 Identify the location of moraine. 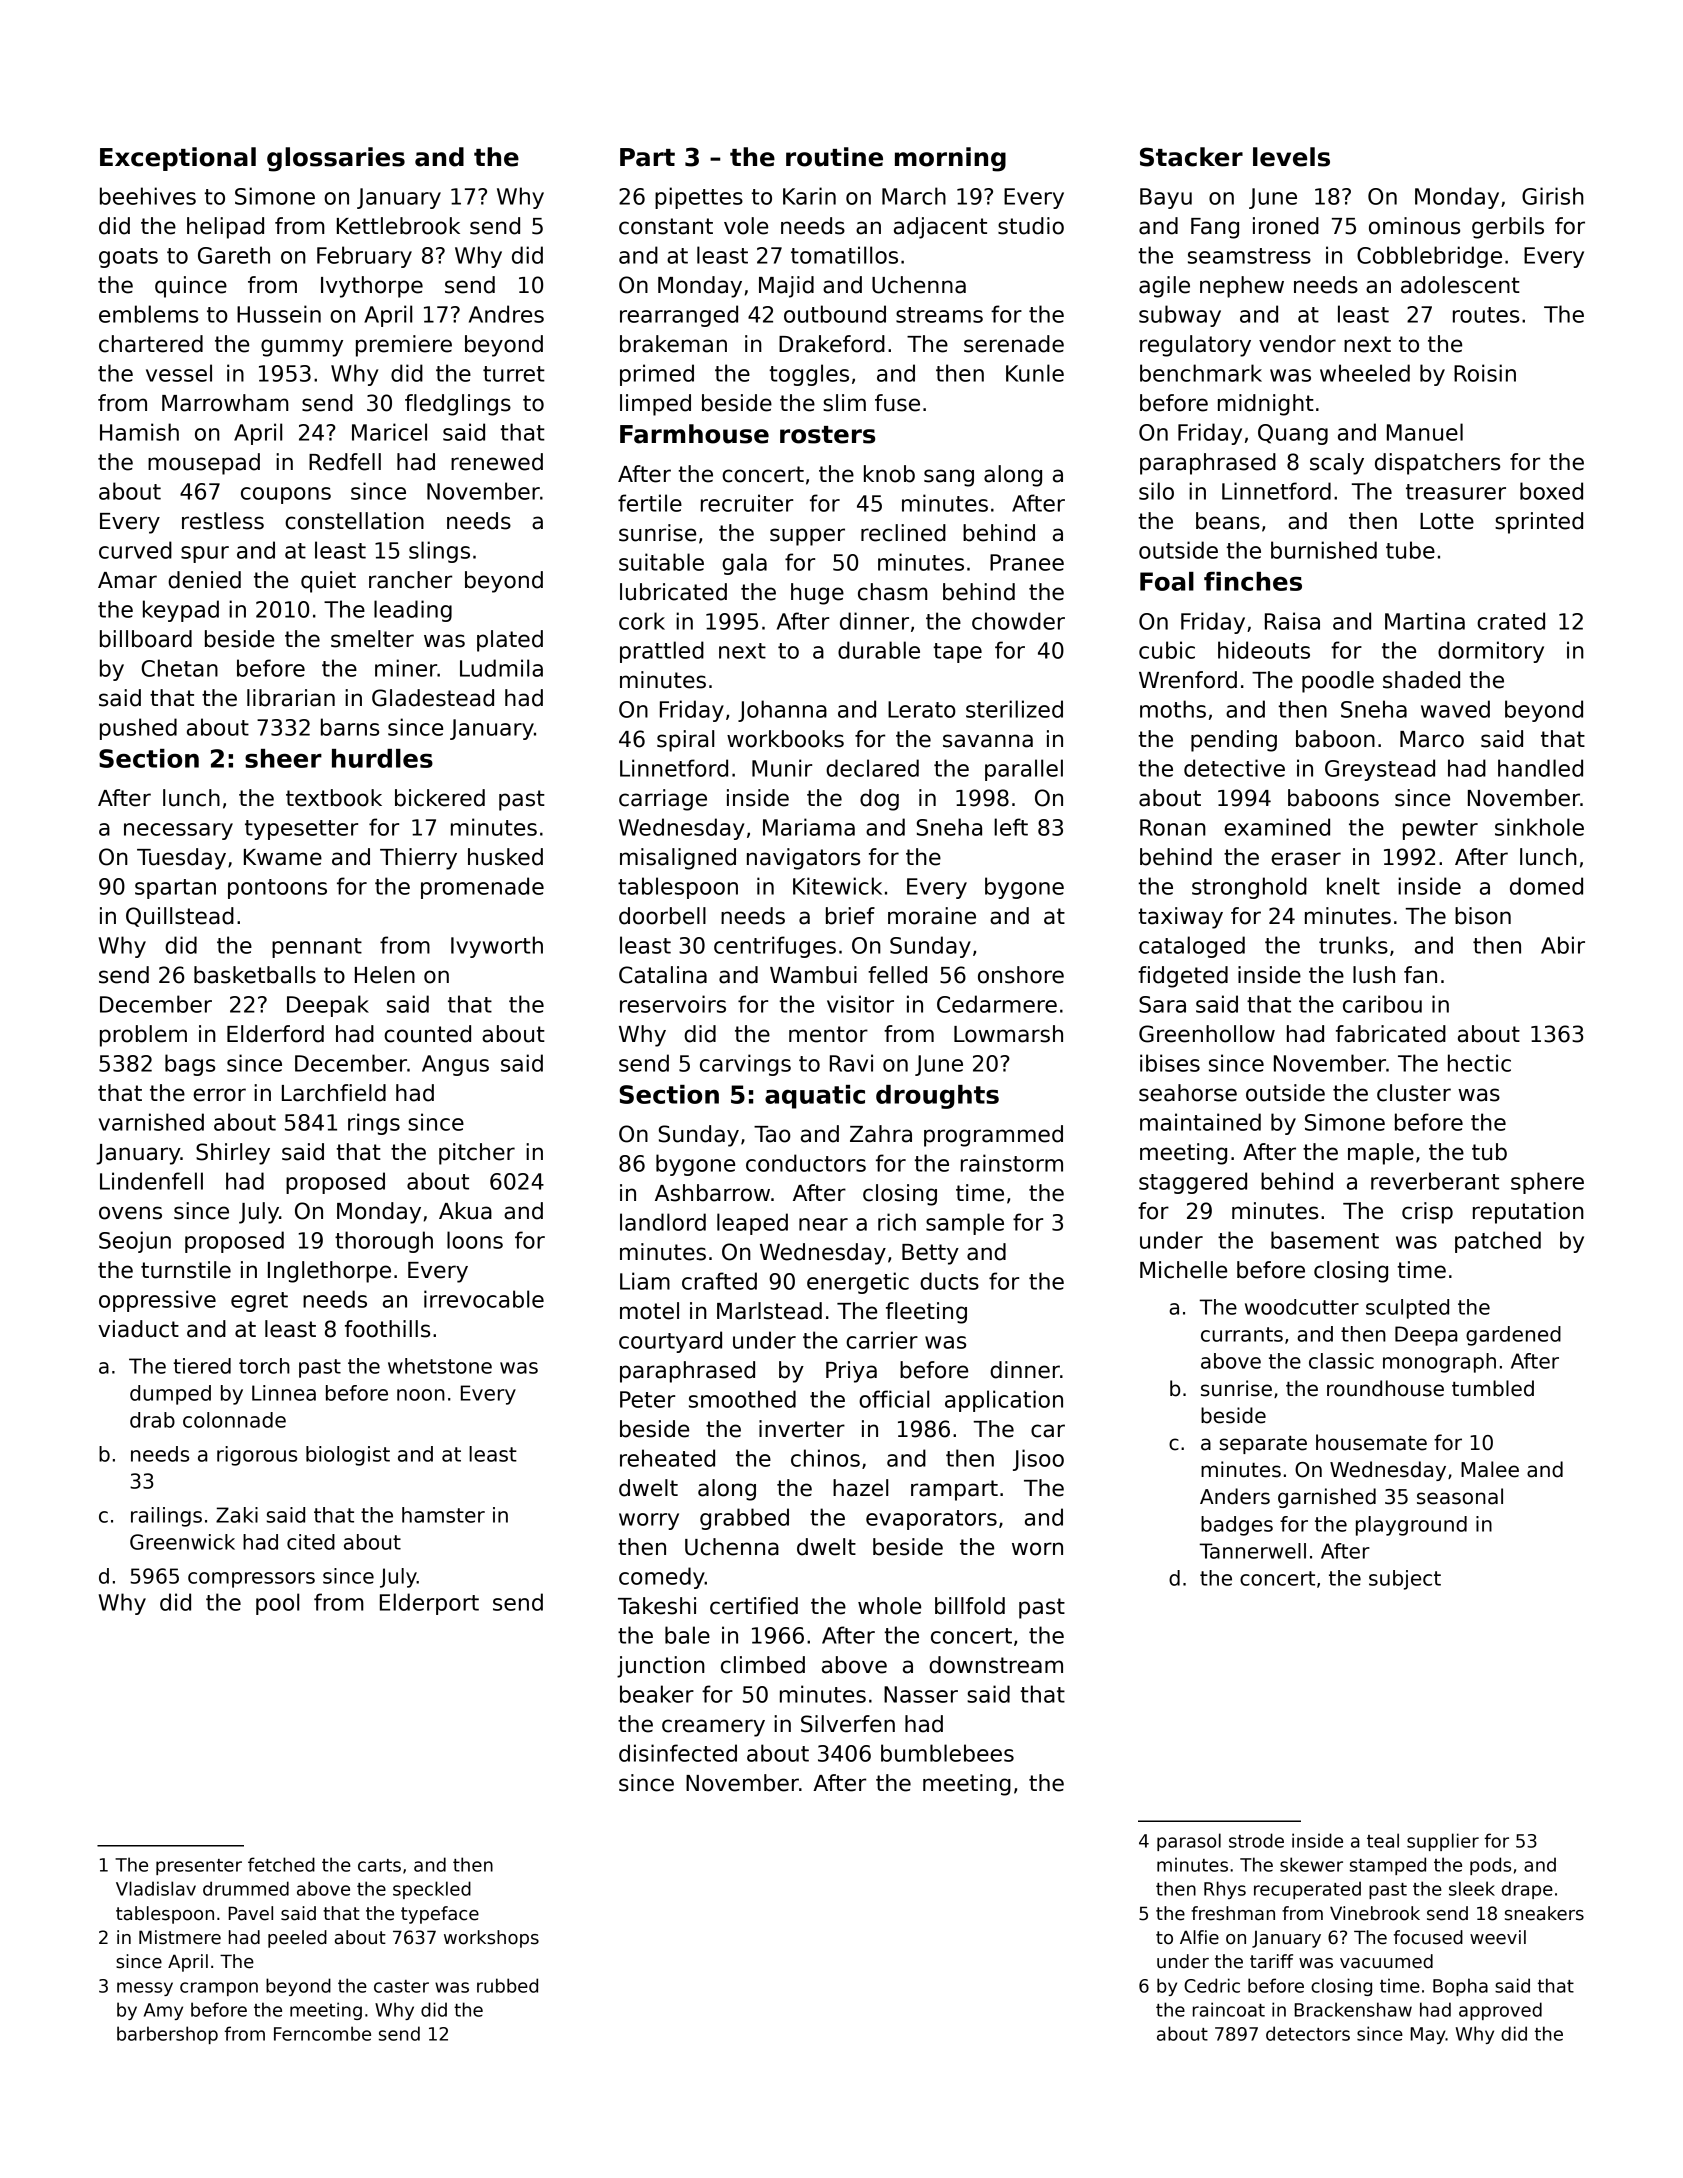
(932, 916).
